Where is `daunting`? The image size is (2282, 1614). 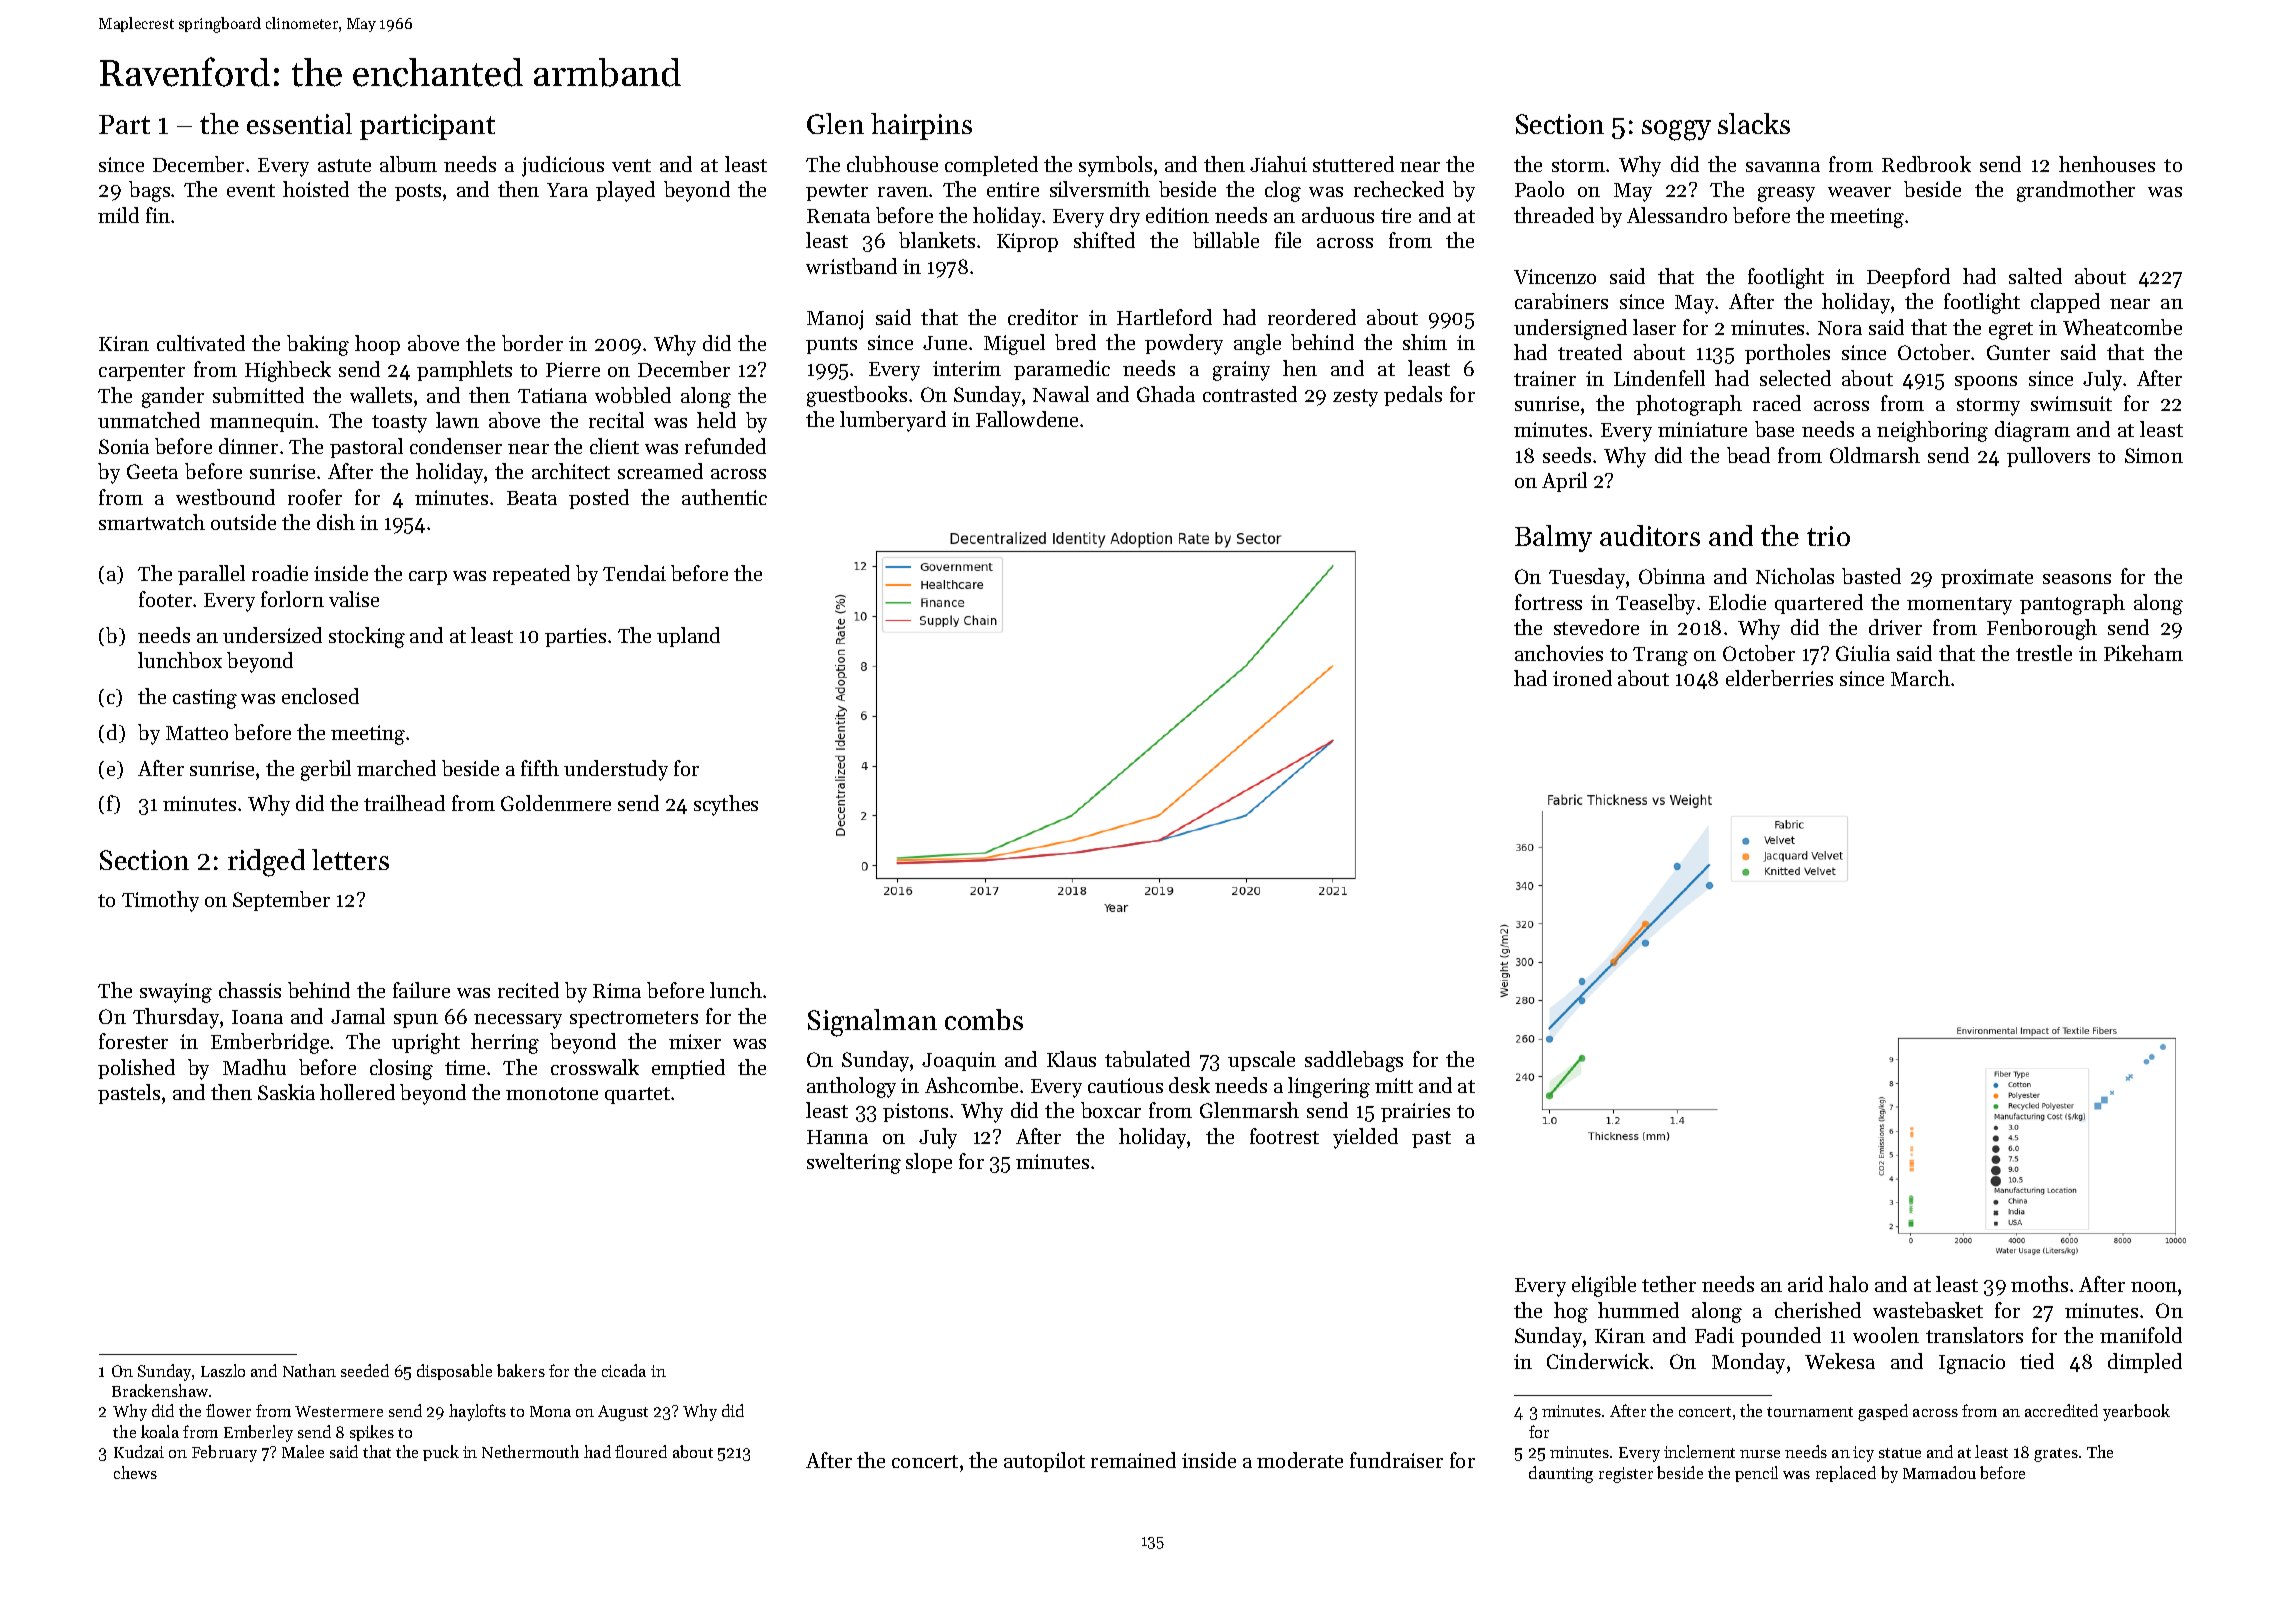 daunting is located at coordinates (1561, 1474).
